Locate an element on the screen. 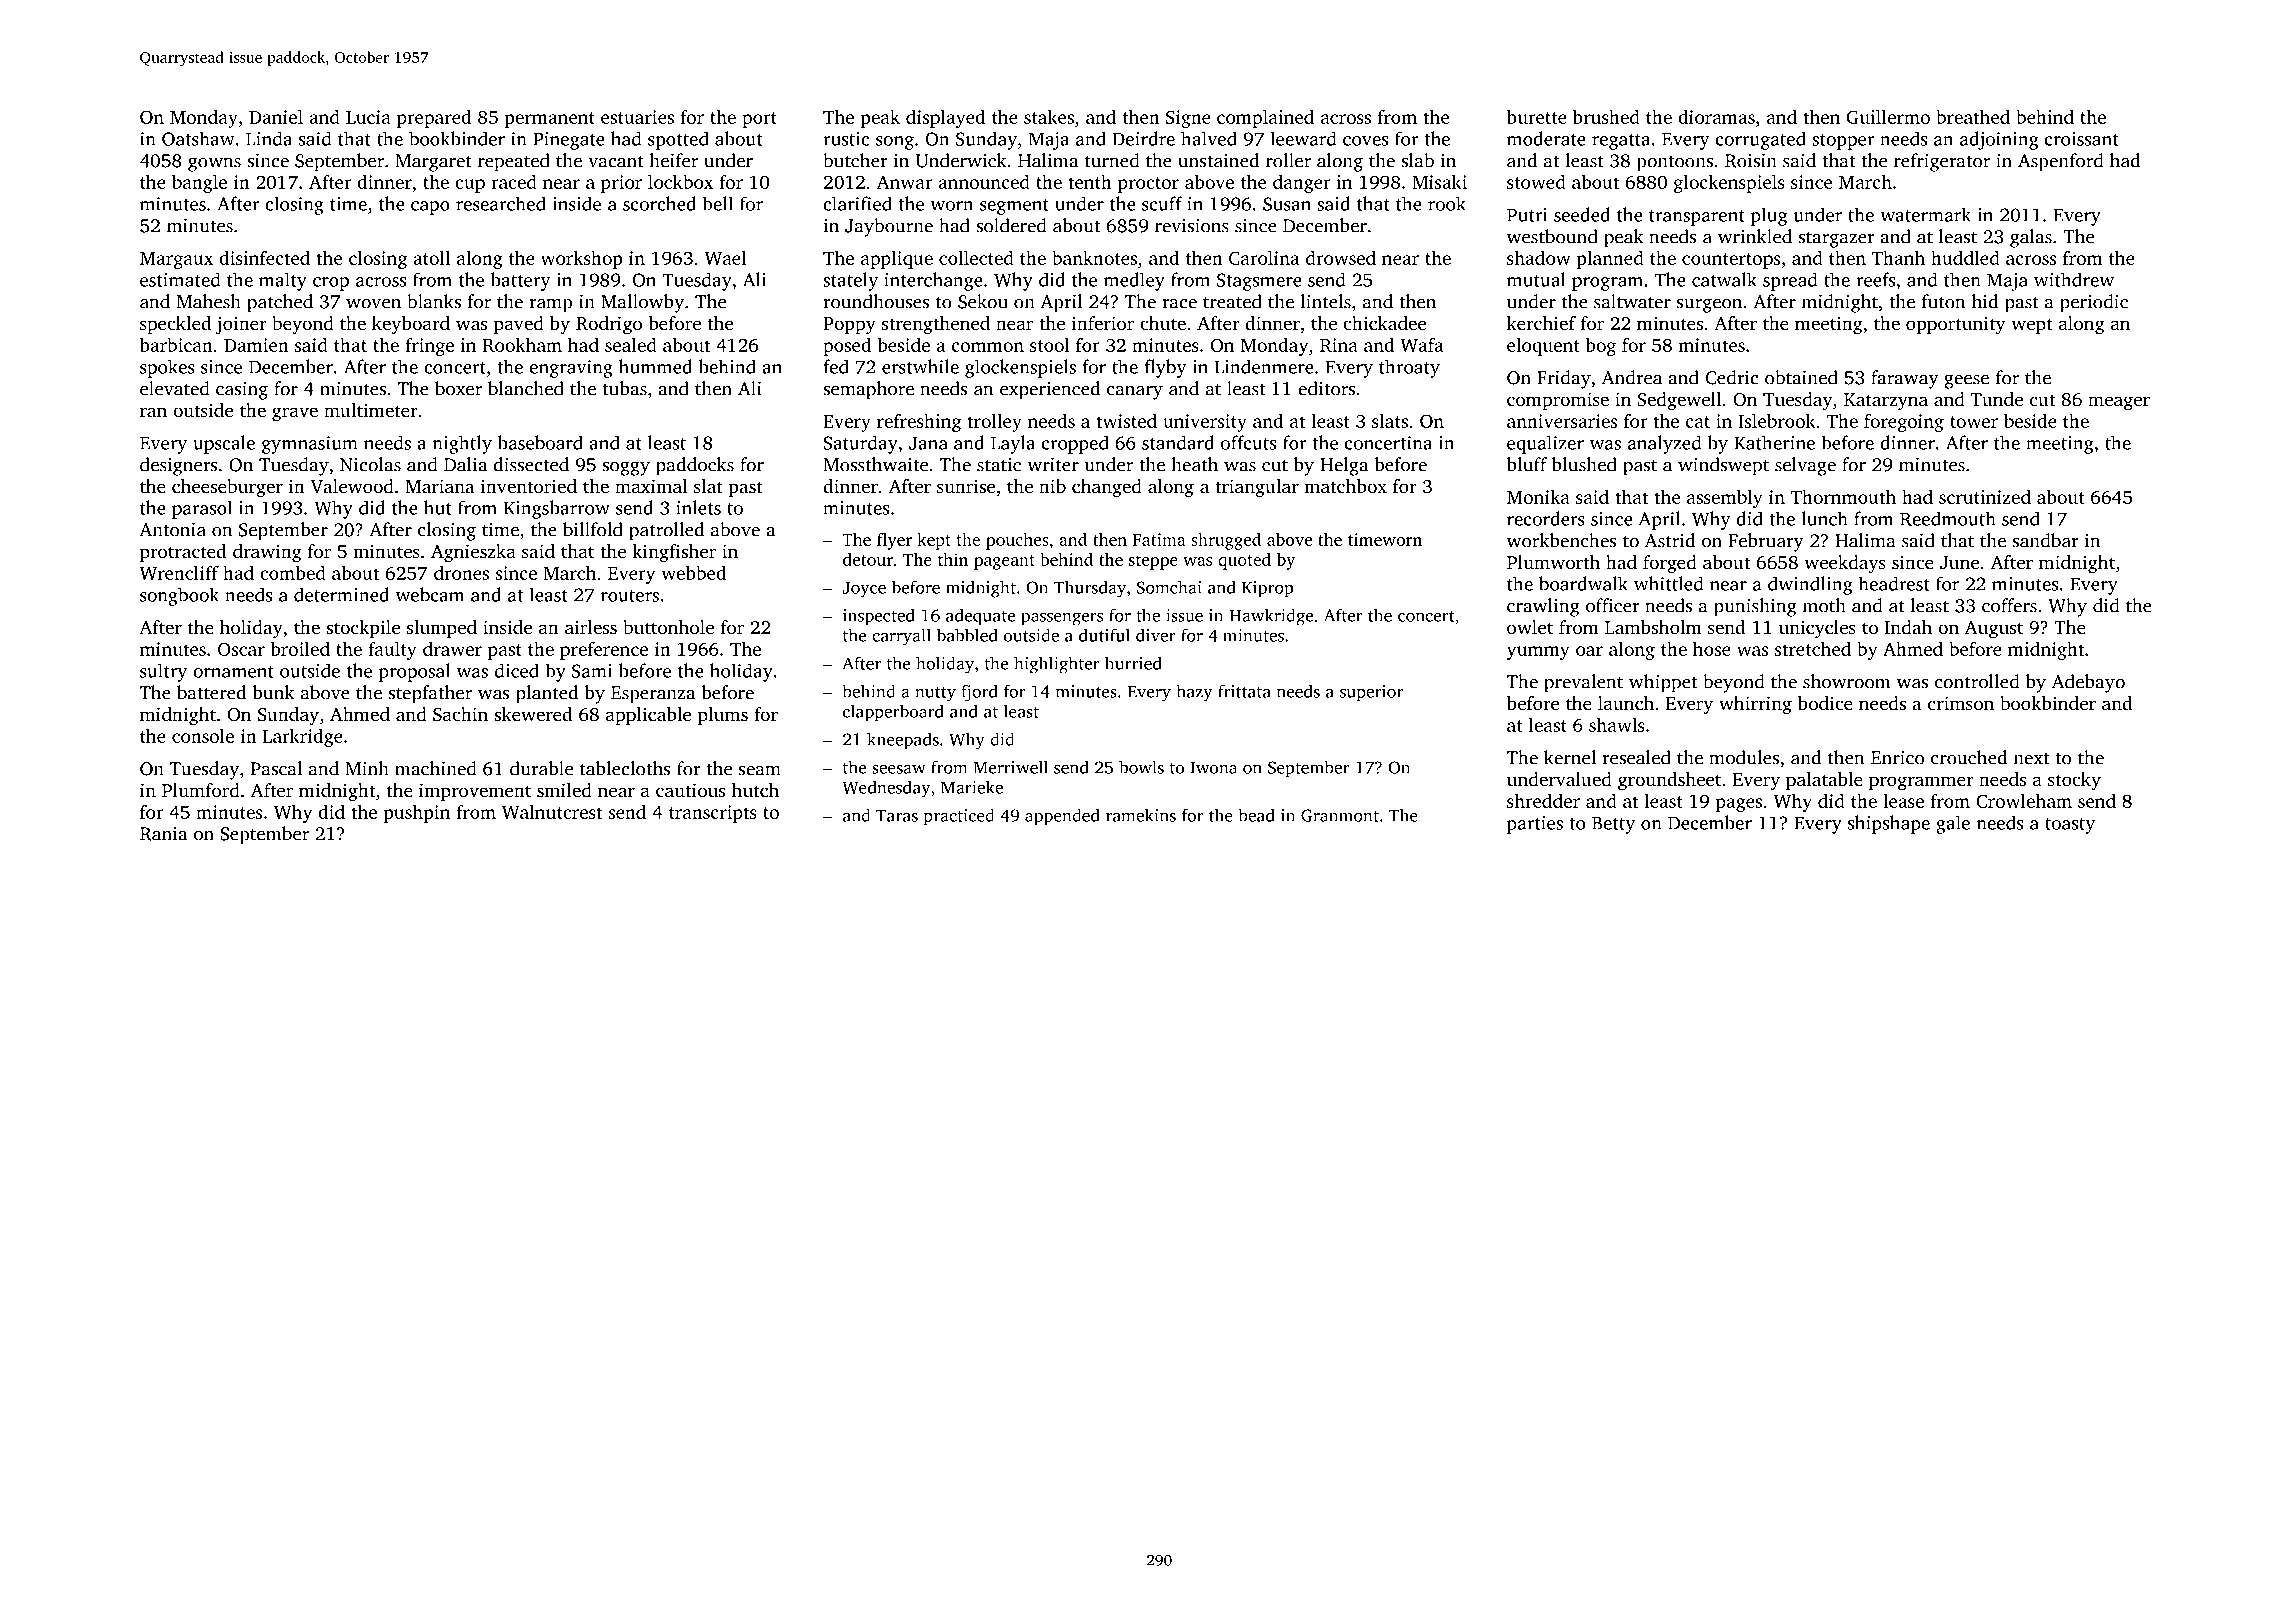 This screenshot has height=1620, width=2292. improvement is located at coordinates (475, 792).
